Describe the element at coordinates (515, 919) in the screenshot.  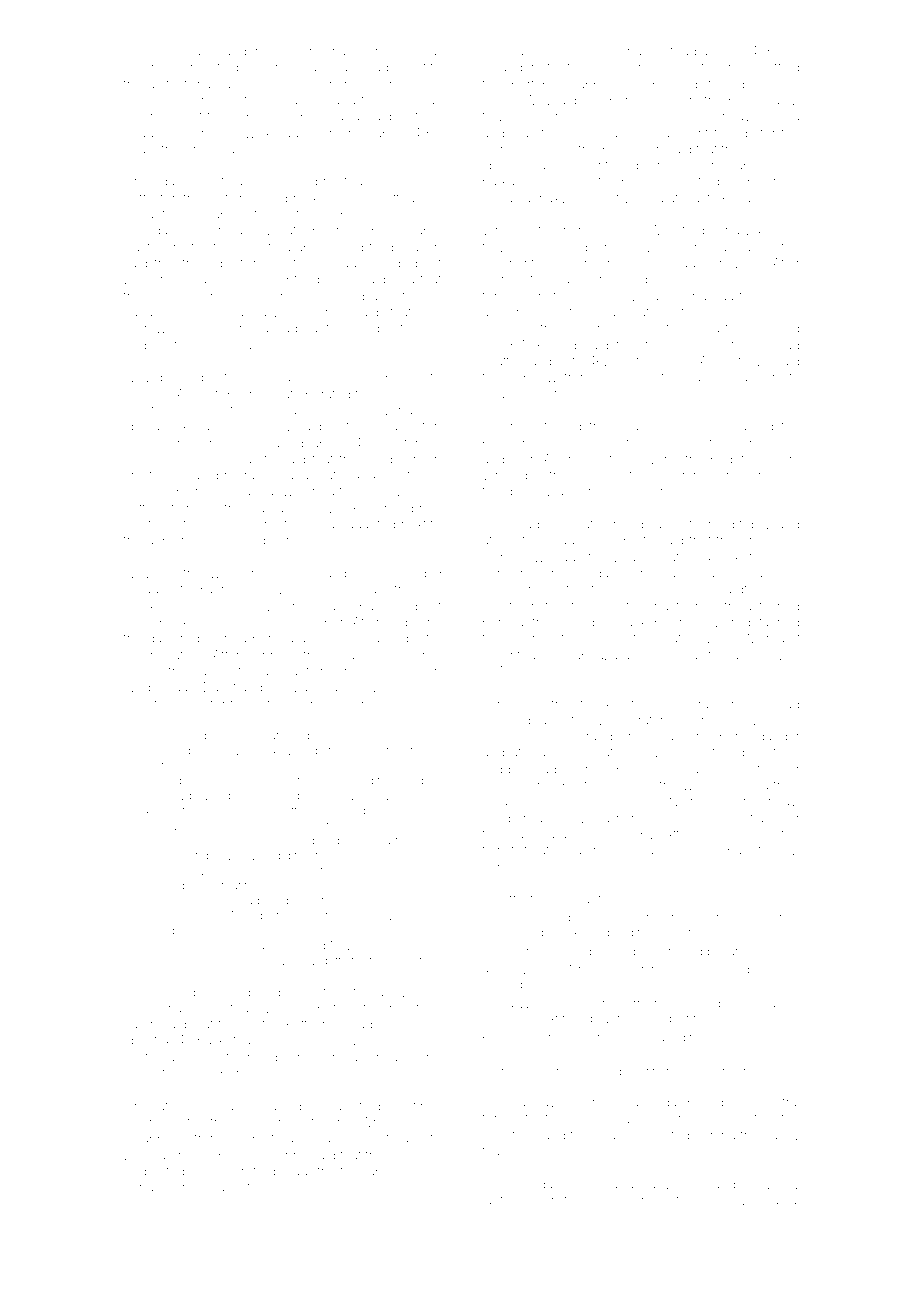
I see `prow` at that location.
